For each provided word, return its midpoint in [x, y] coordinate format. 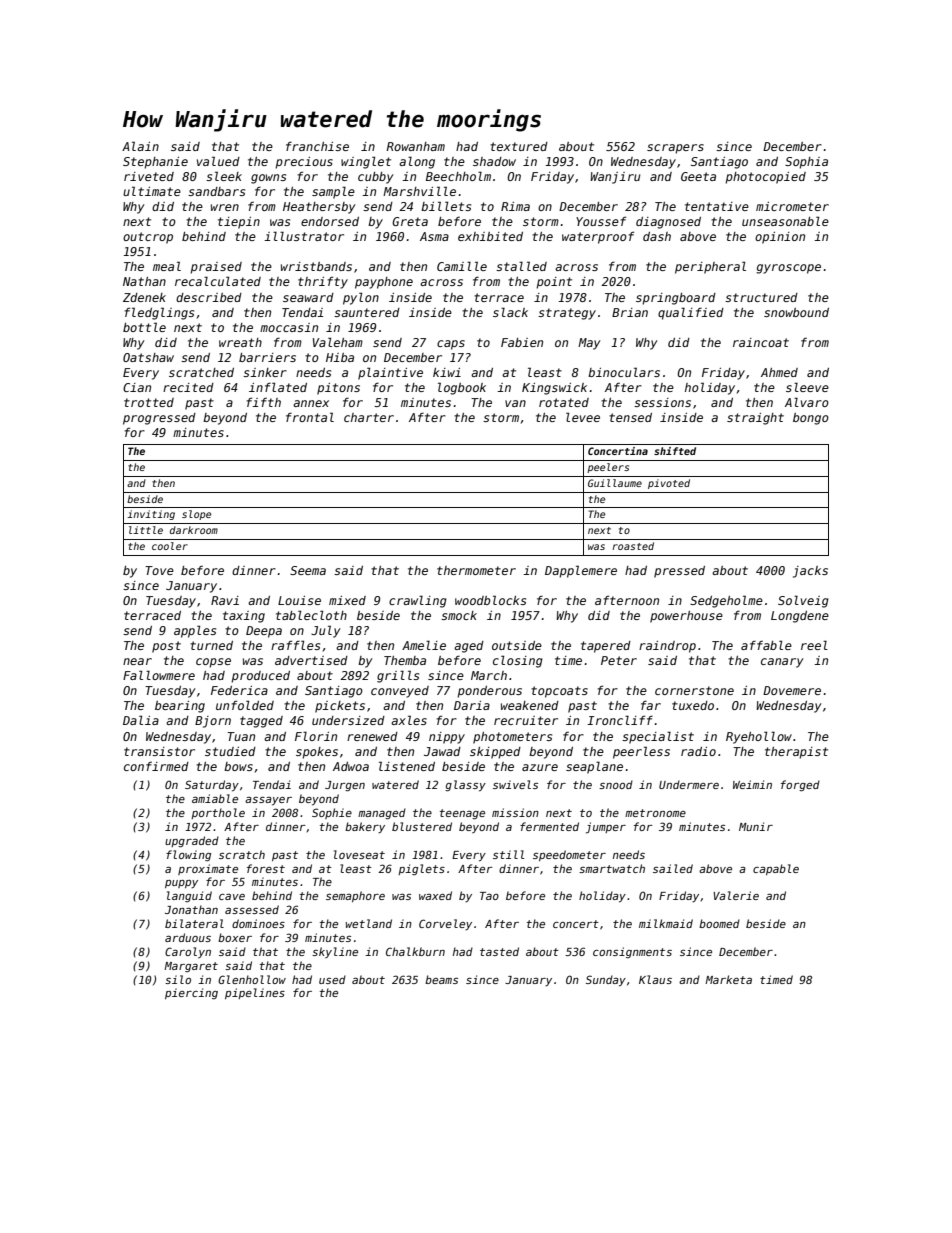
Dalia [141, 720]
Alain [140, 146]
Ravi [225, 600]
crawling [418, 601]
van [515, 403]
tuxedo [693, 705]
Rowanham [415, 146]
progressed [159, 419]
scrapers [675, 149]
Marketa [728, 979]
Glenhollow [252, 979]
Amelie [424, 645]
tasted [499, 951]
